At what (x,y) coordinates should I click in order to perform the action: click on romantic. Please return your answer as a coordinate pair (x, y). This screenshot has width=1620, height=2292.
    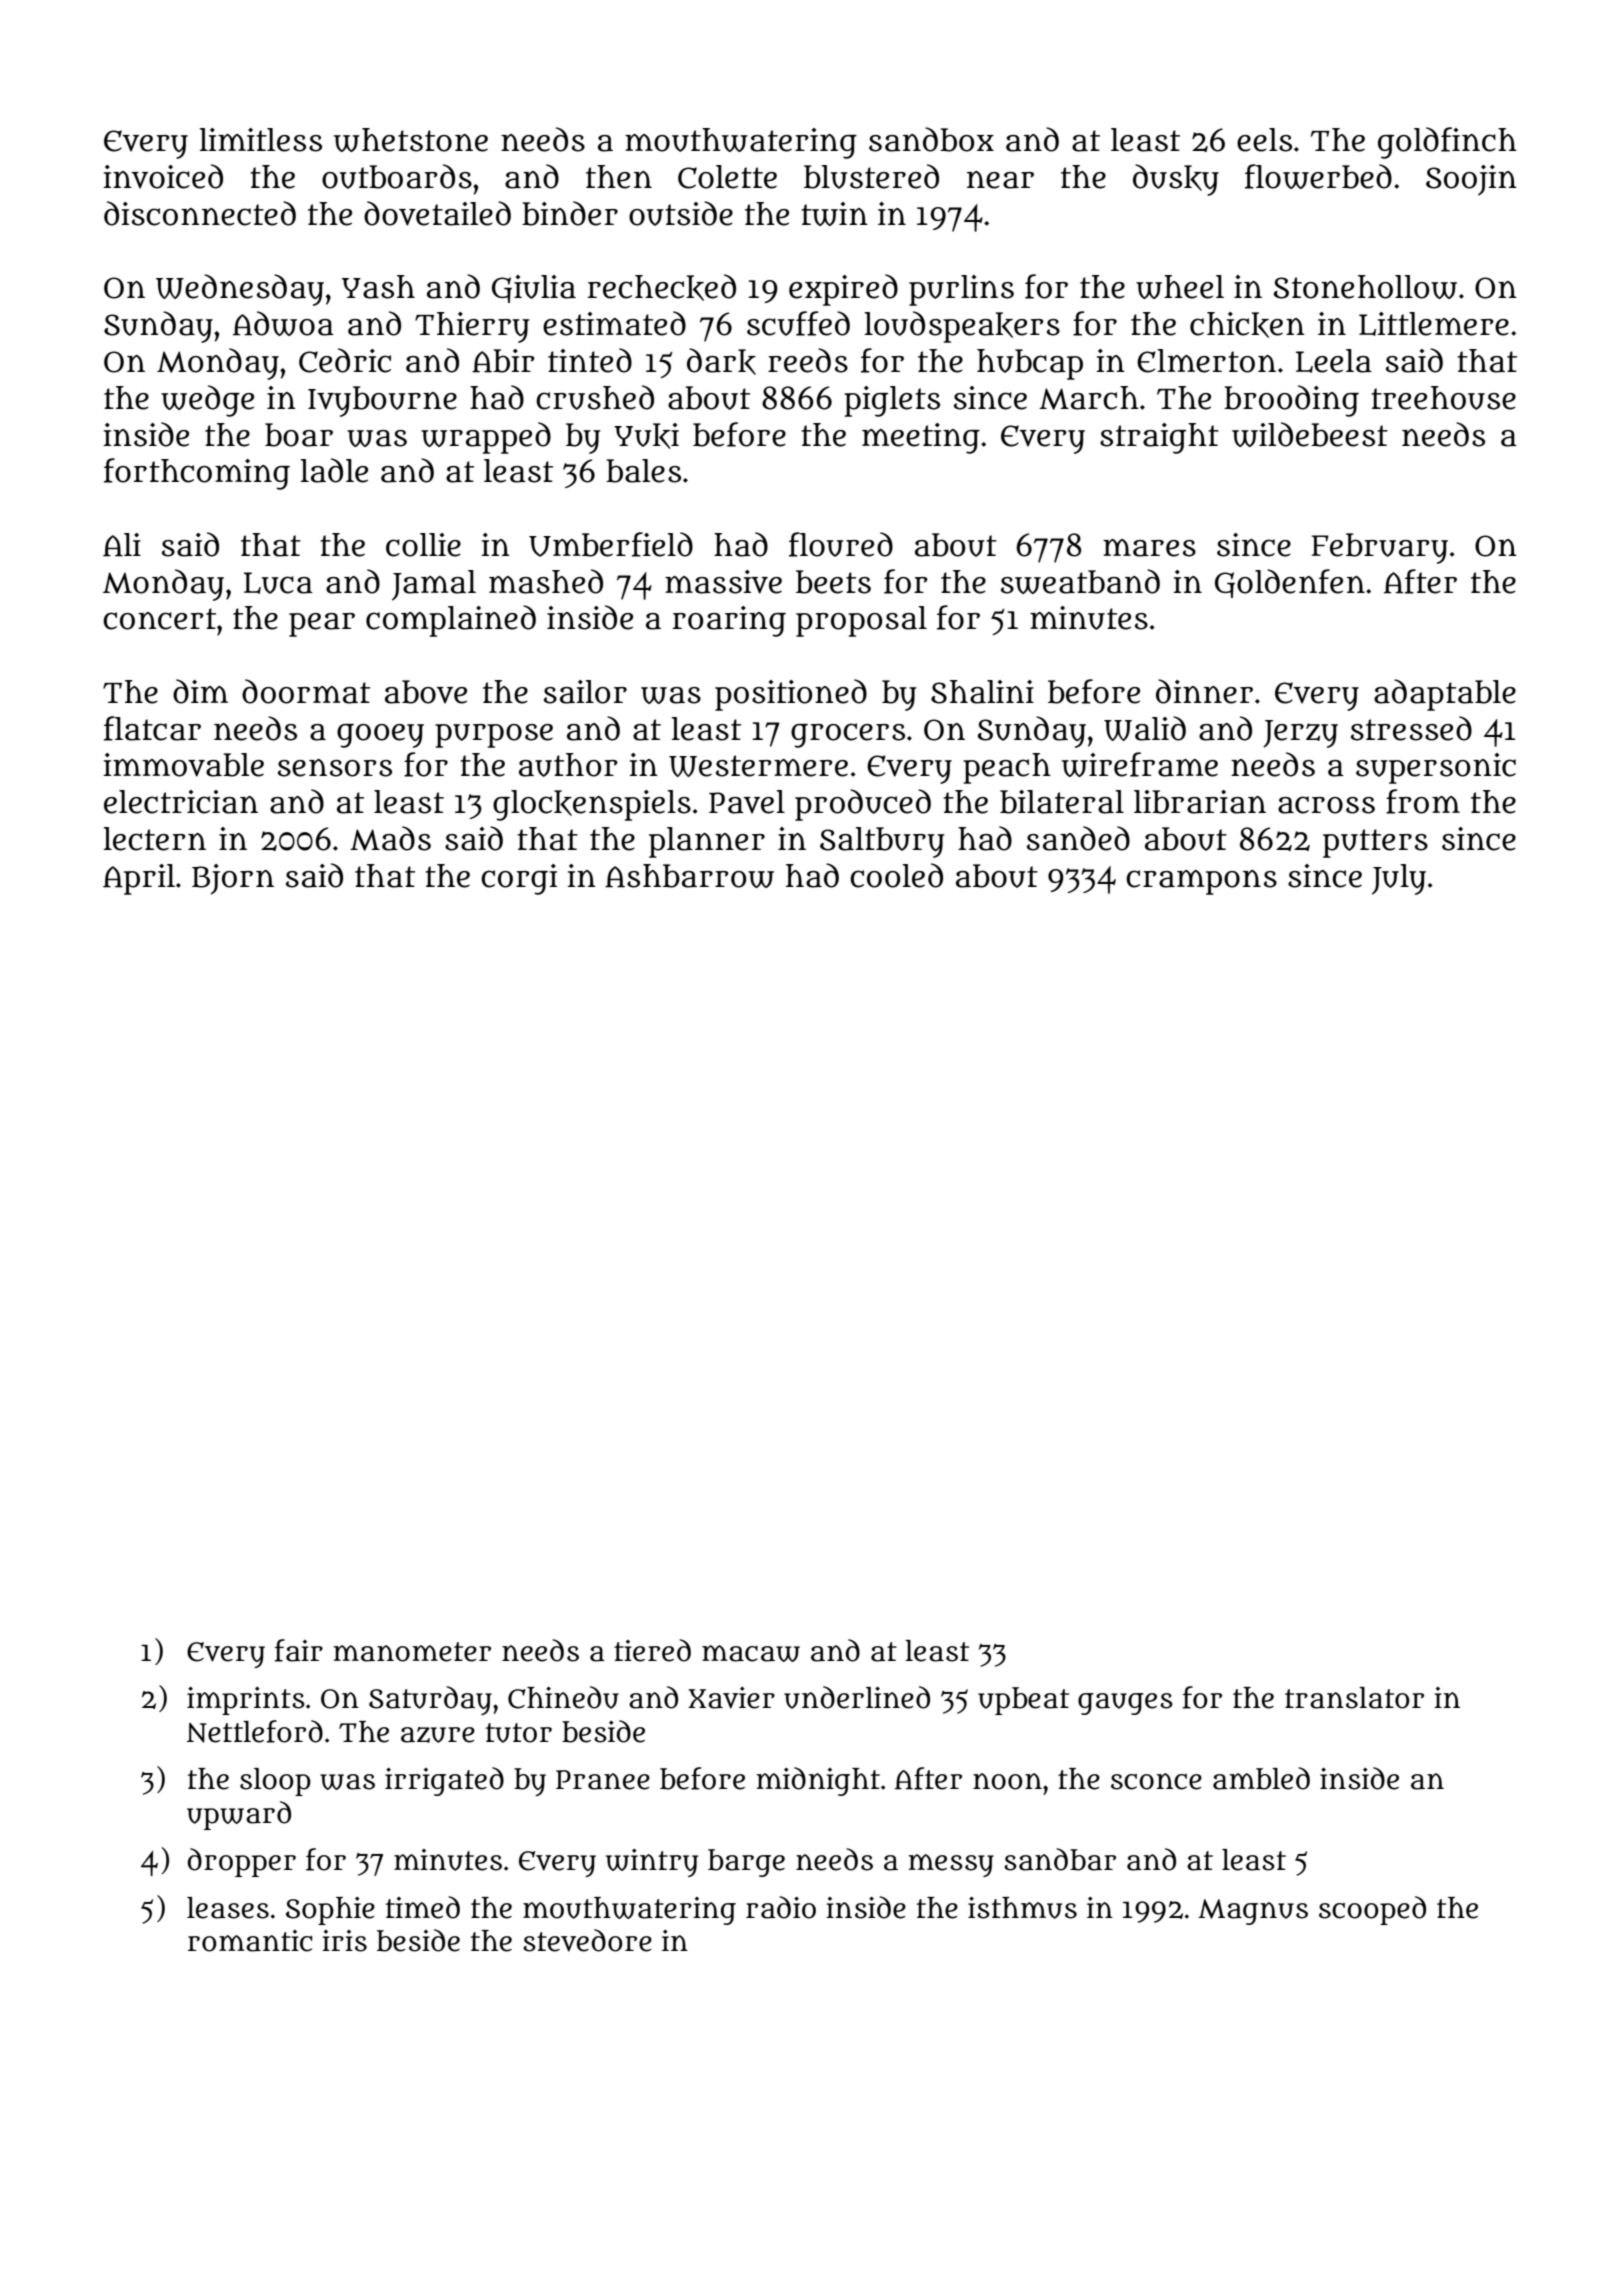
    Looking at the image, I should click on (250, 1941).
